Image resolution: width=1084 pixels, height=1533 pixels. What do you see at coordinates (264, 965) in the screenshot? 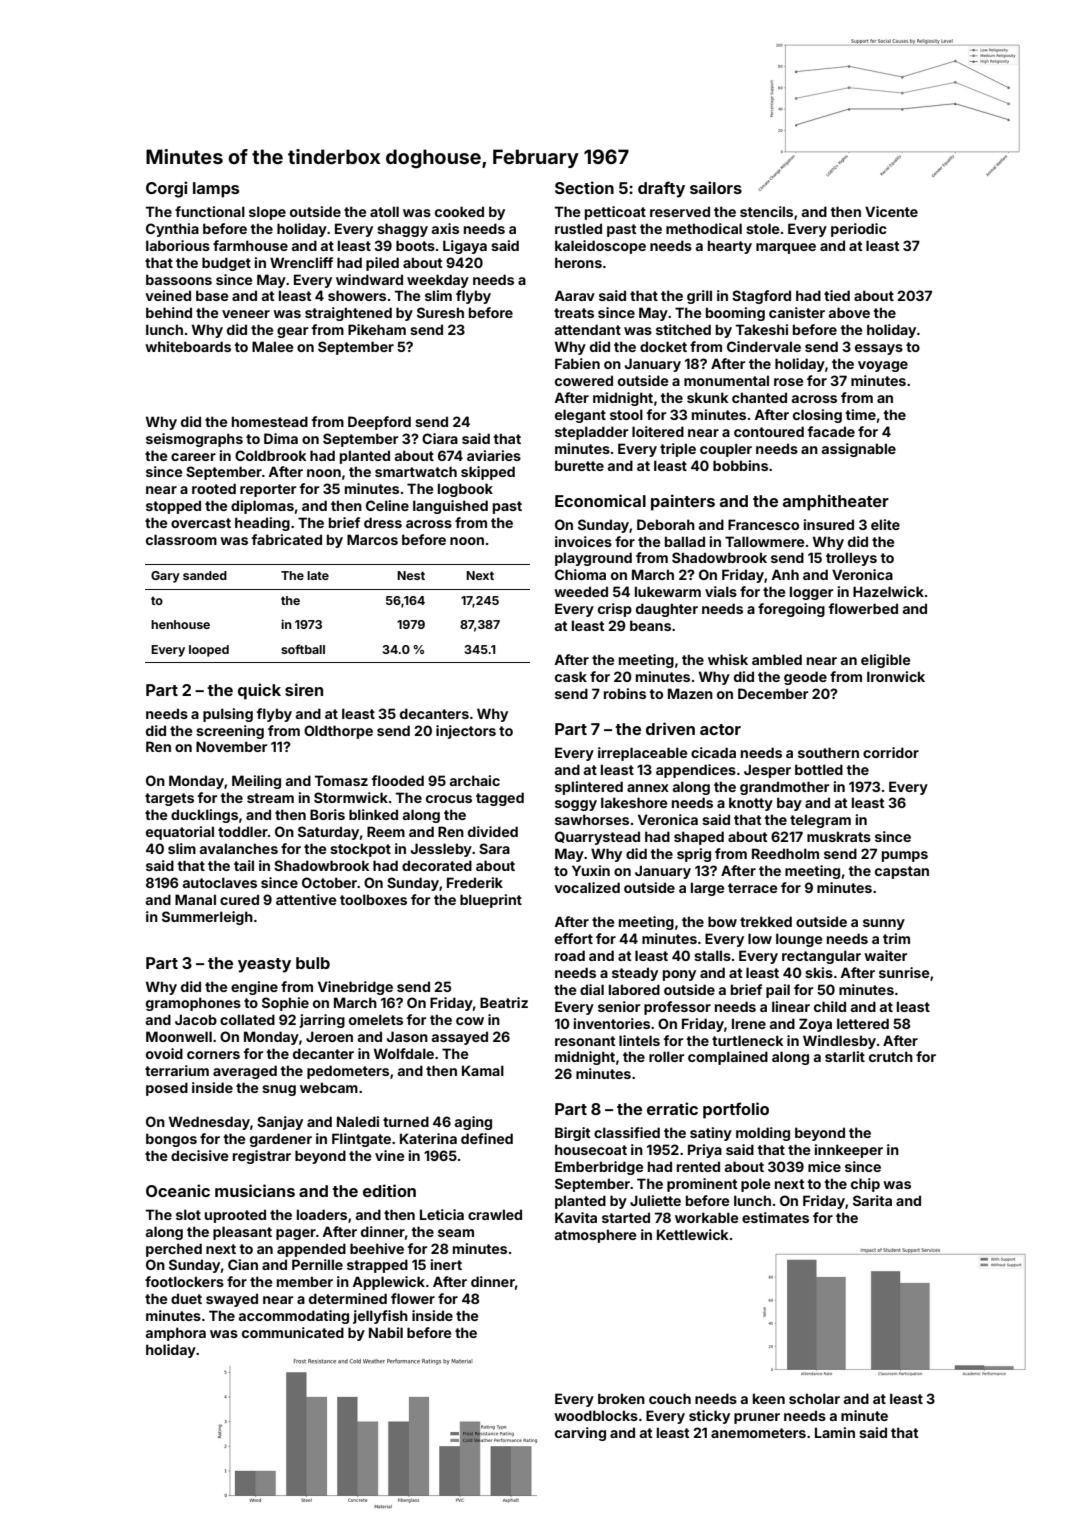
I see `yeasty` at bounding box center [264, 965].
